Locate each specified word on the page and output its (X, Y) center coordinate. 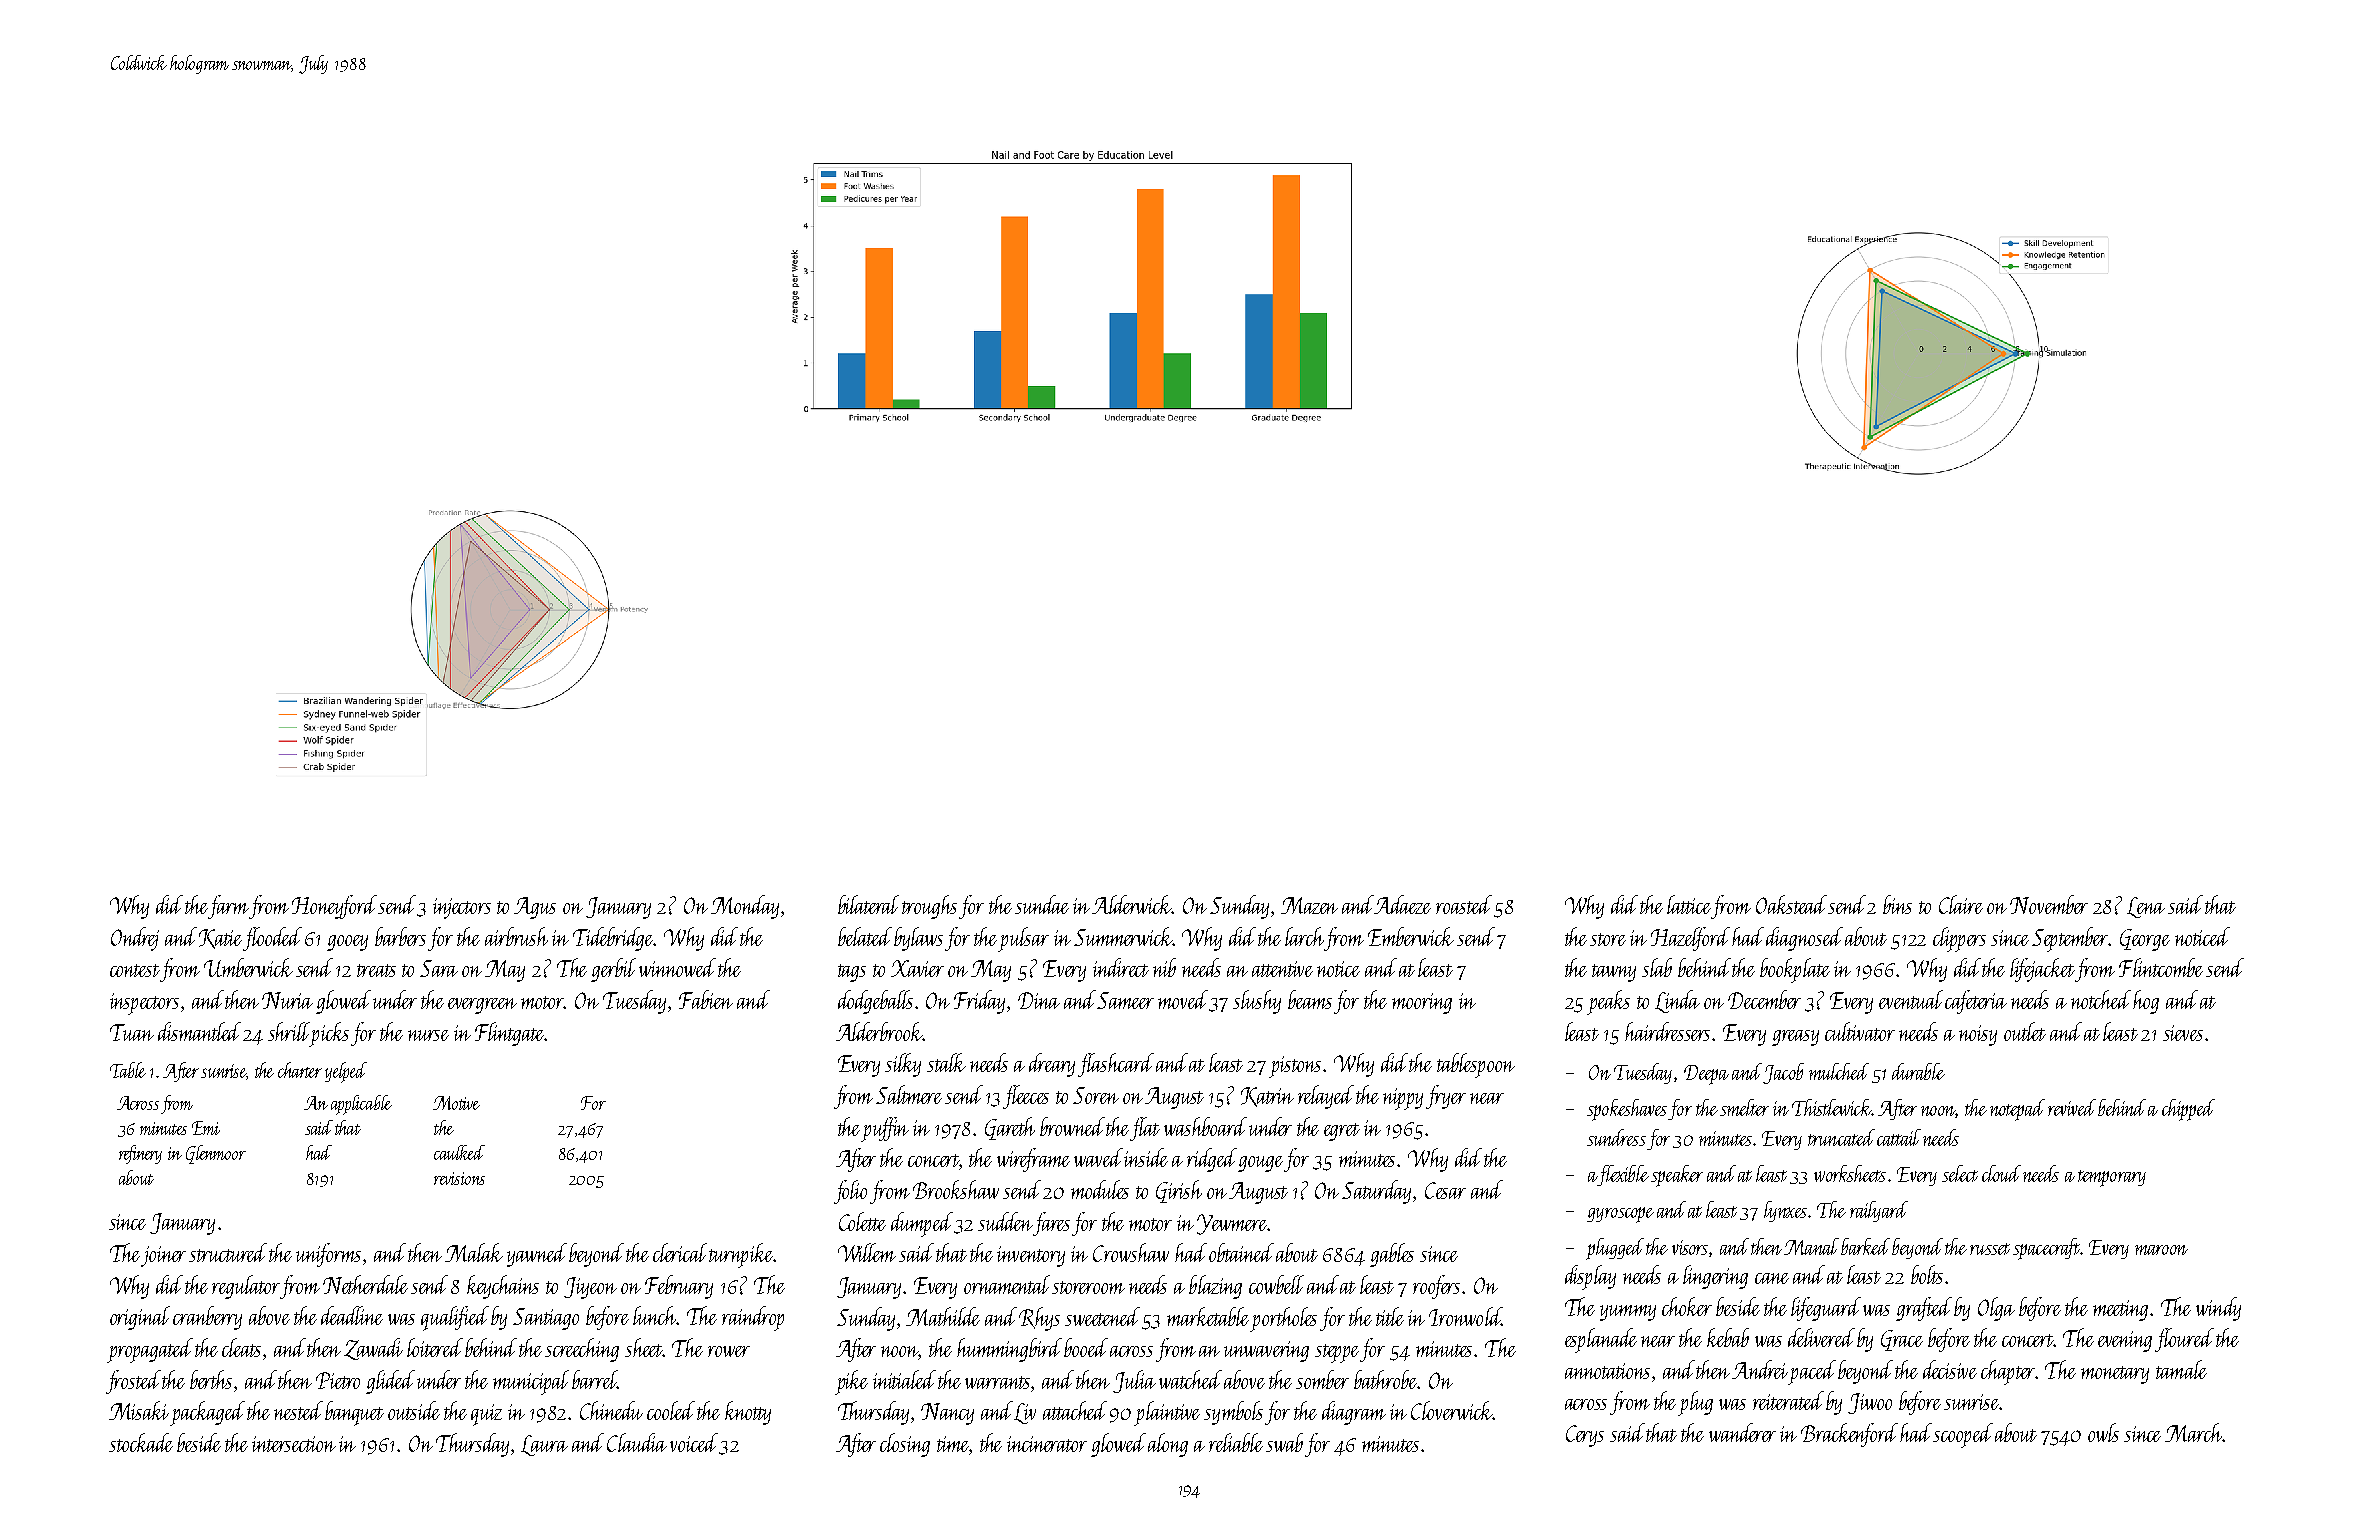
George (2145, 940)
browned (1072, 1126)
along (1168, 1445)
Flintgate (510, 1034)
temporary (2112, 1178)
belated (865, 936)
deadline (352, 1315)
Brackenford (1849, 1435)
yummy (1628, 1313)
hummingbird (1009, 1350)
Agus (535, 908)
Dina (1039, 1000)
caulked (459, 1152)
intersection (294, 1444)
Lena (2146, 907)
